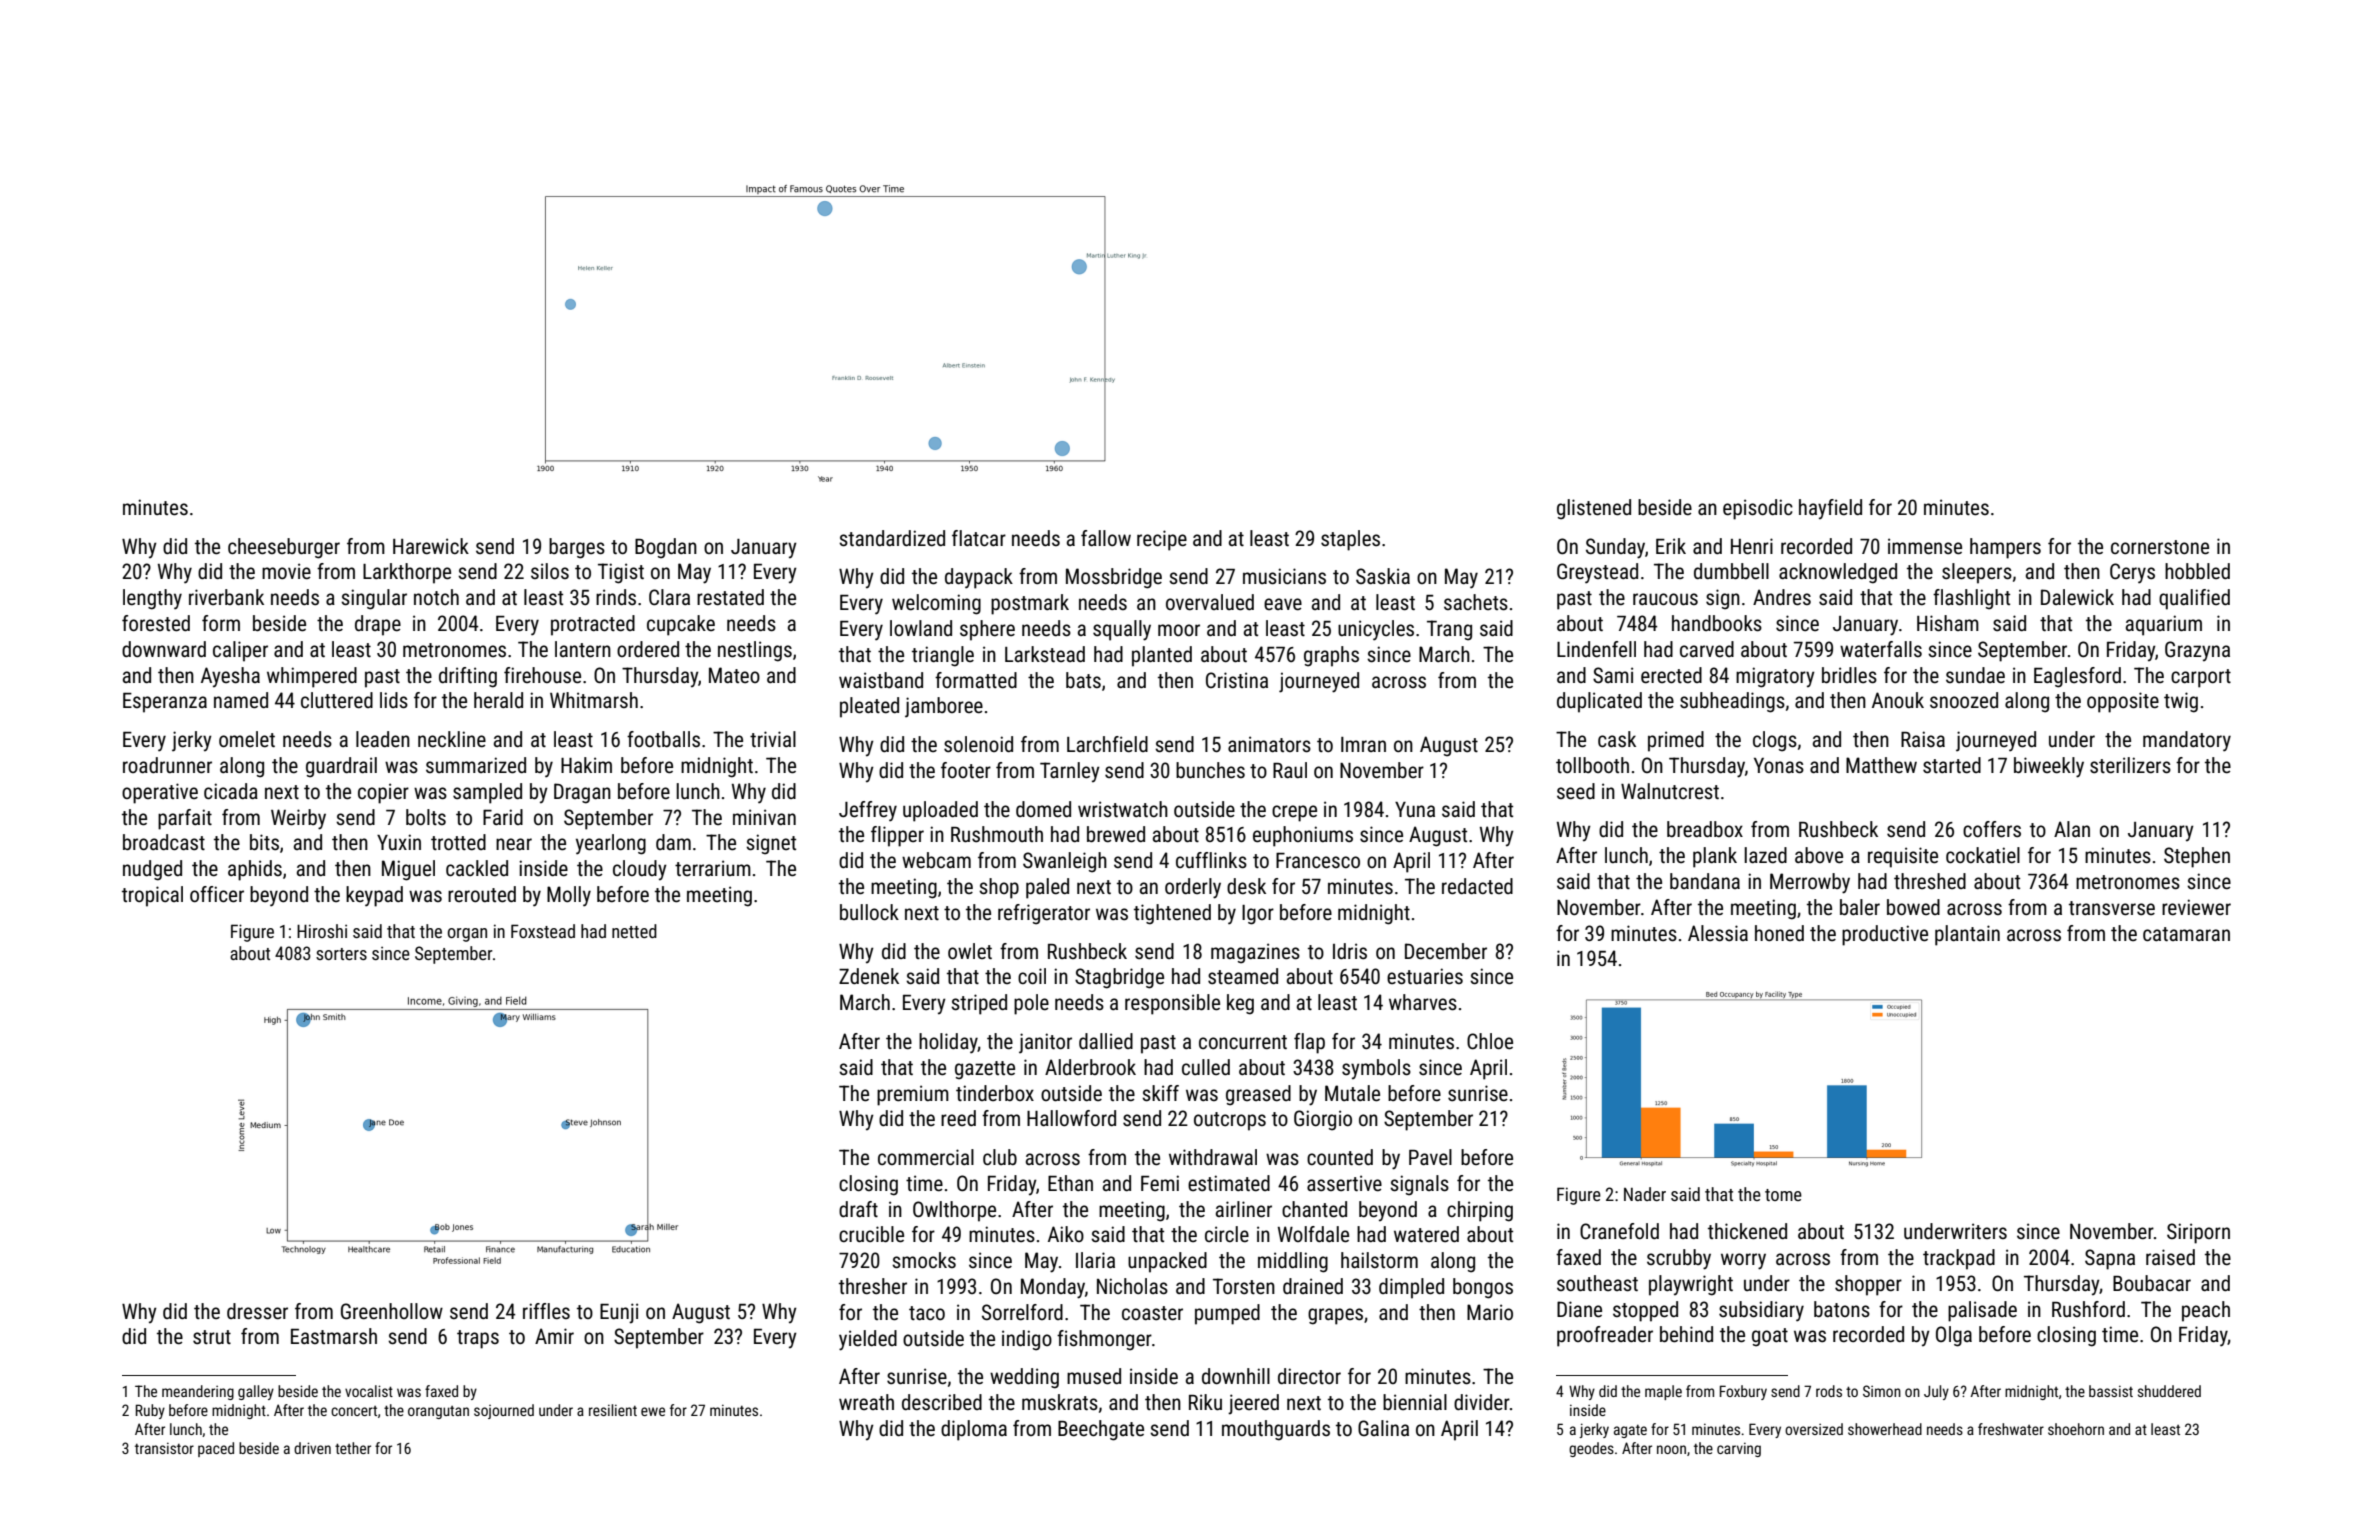  I want to click on strut, so click(212, 1337).
